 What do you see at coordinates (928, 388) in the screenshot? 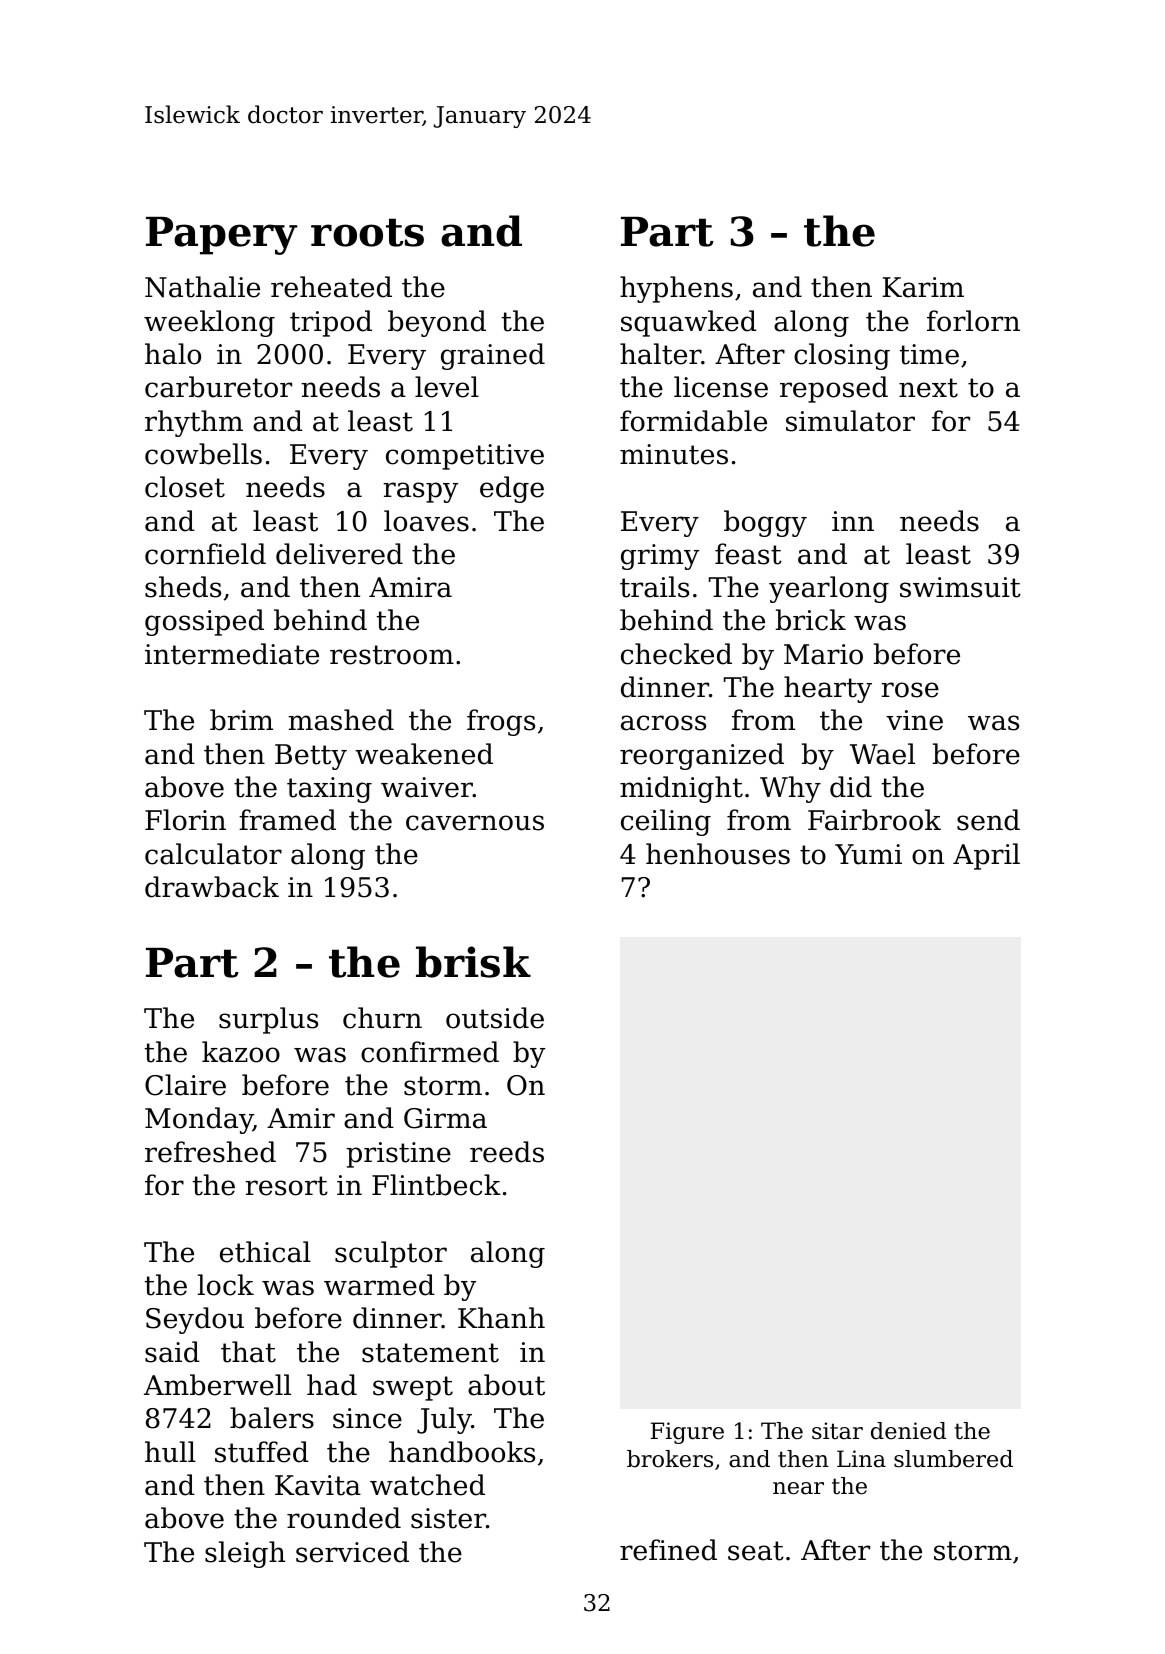
I see `next` at bounding box center [928, 388].
